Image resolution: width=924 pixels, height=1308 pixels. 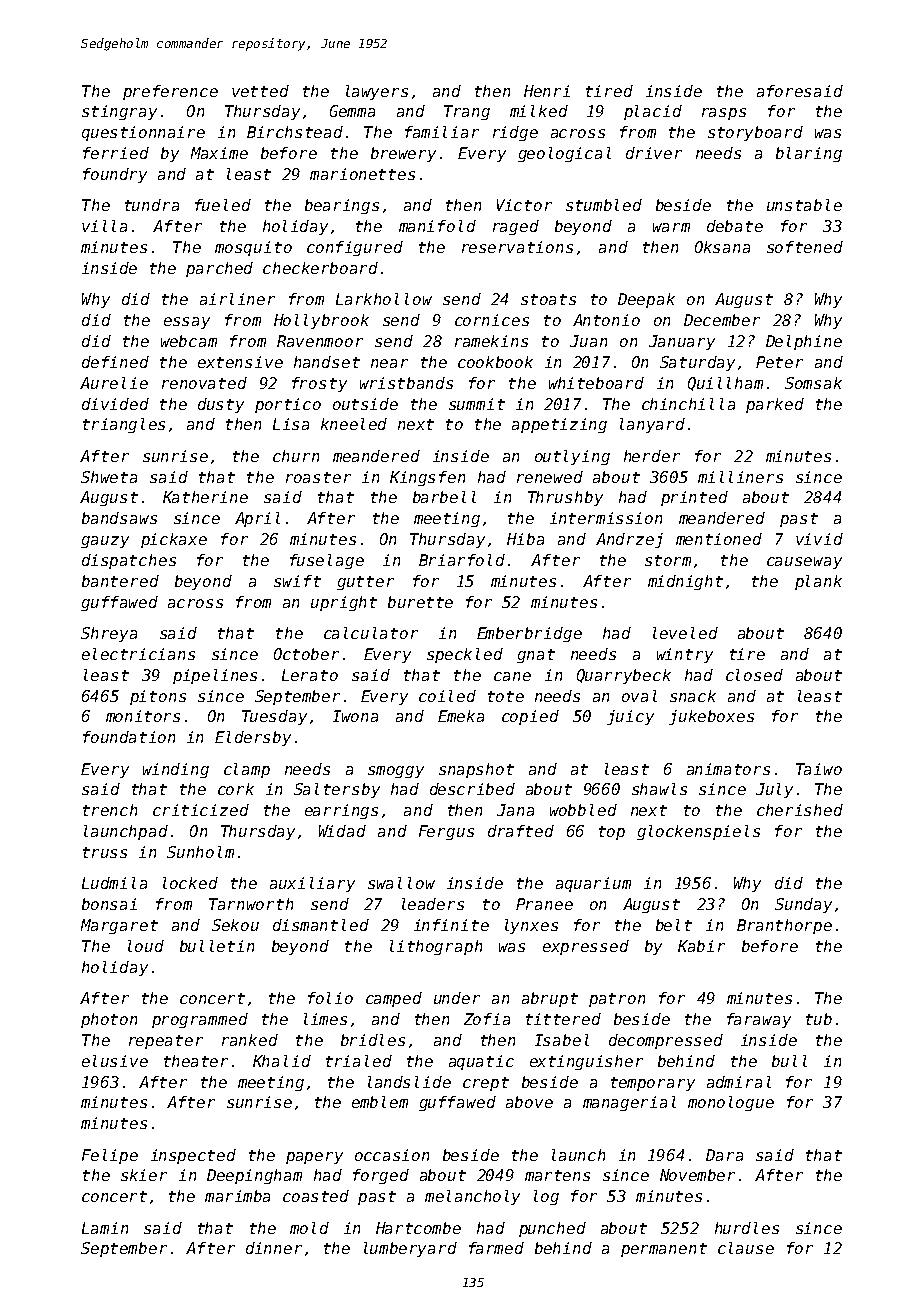 I want to click on preference, so click(x=170, y=92).
